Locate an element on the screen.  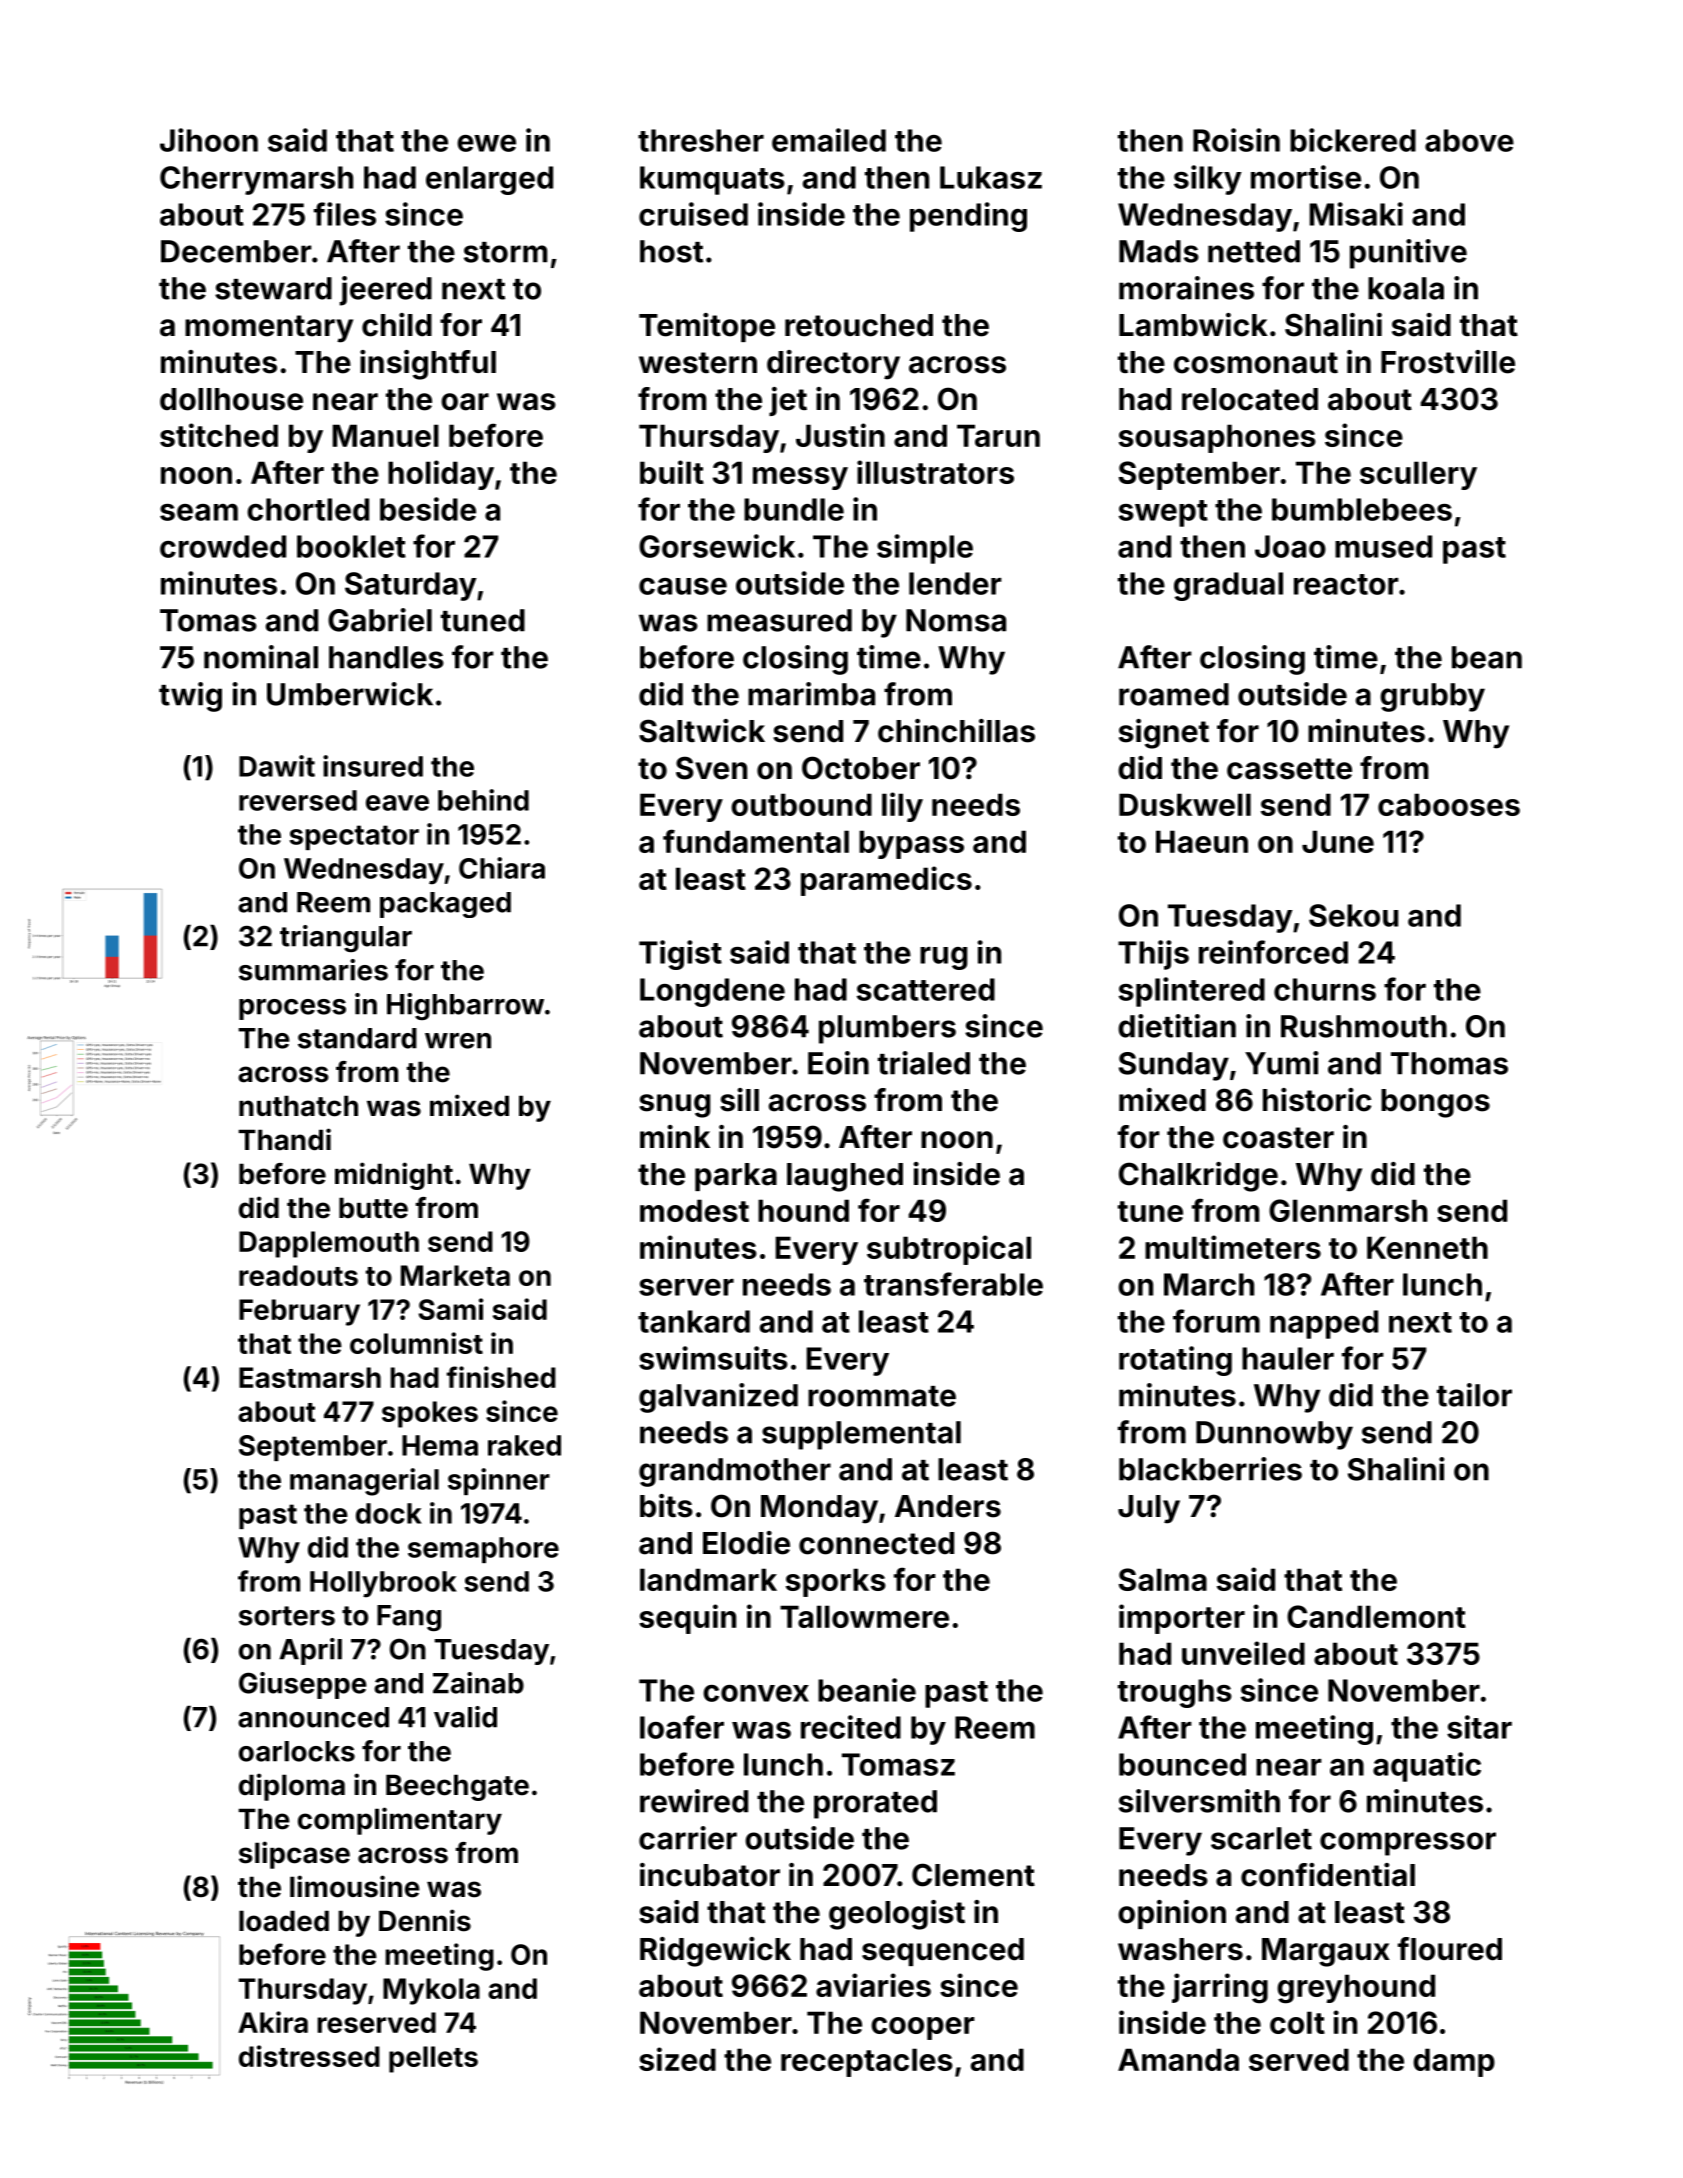
process is located at coordinates (292, 1009).
